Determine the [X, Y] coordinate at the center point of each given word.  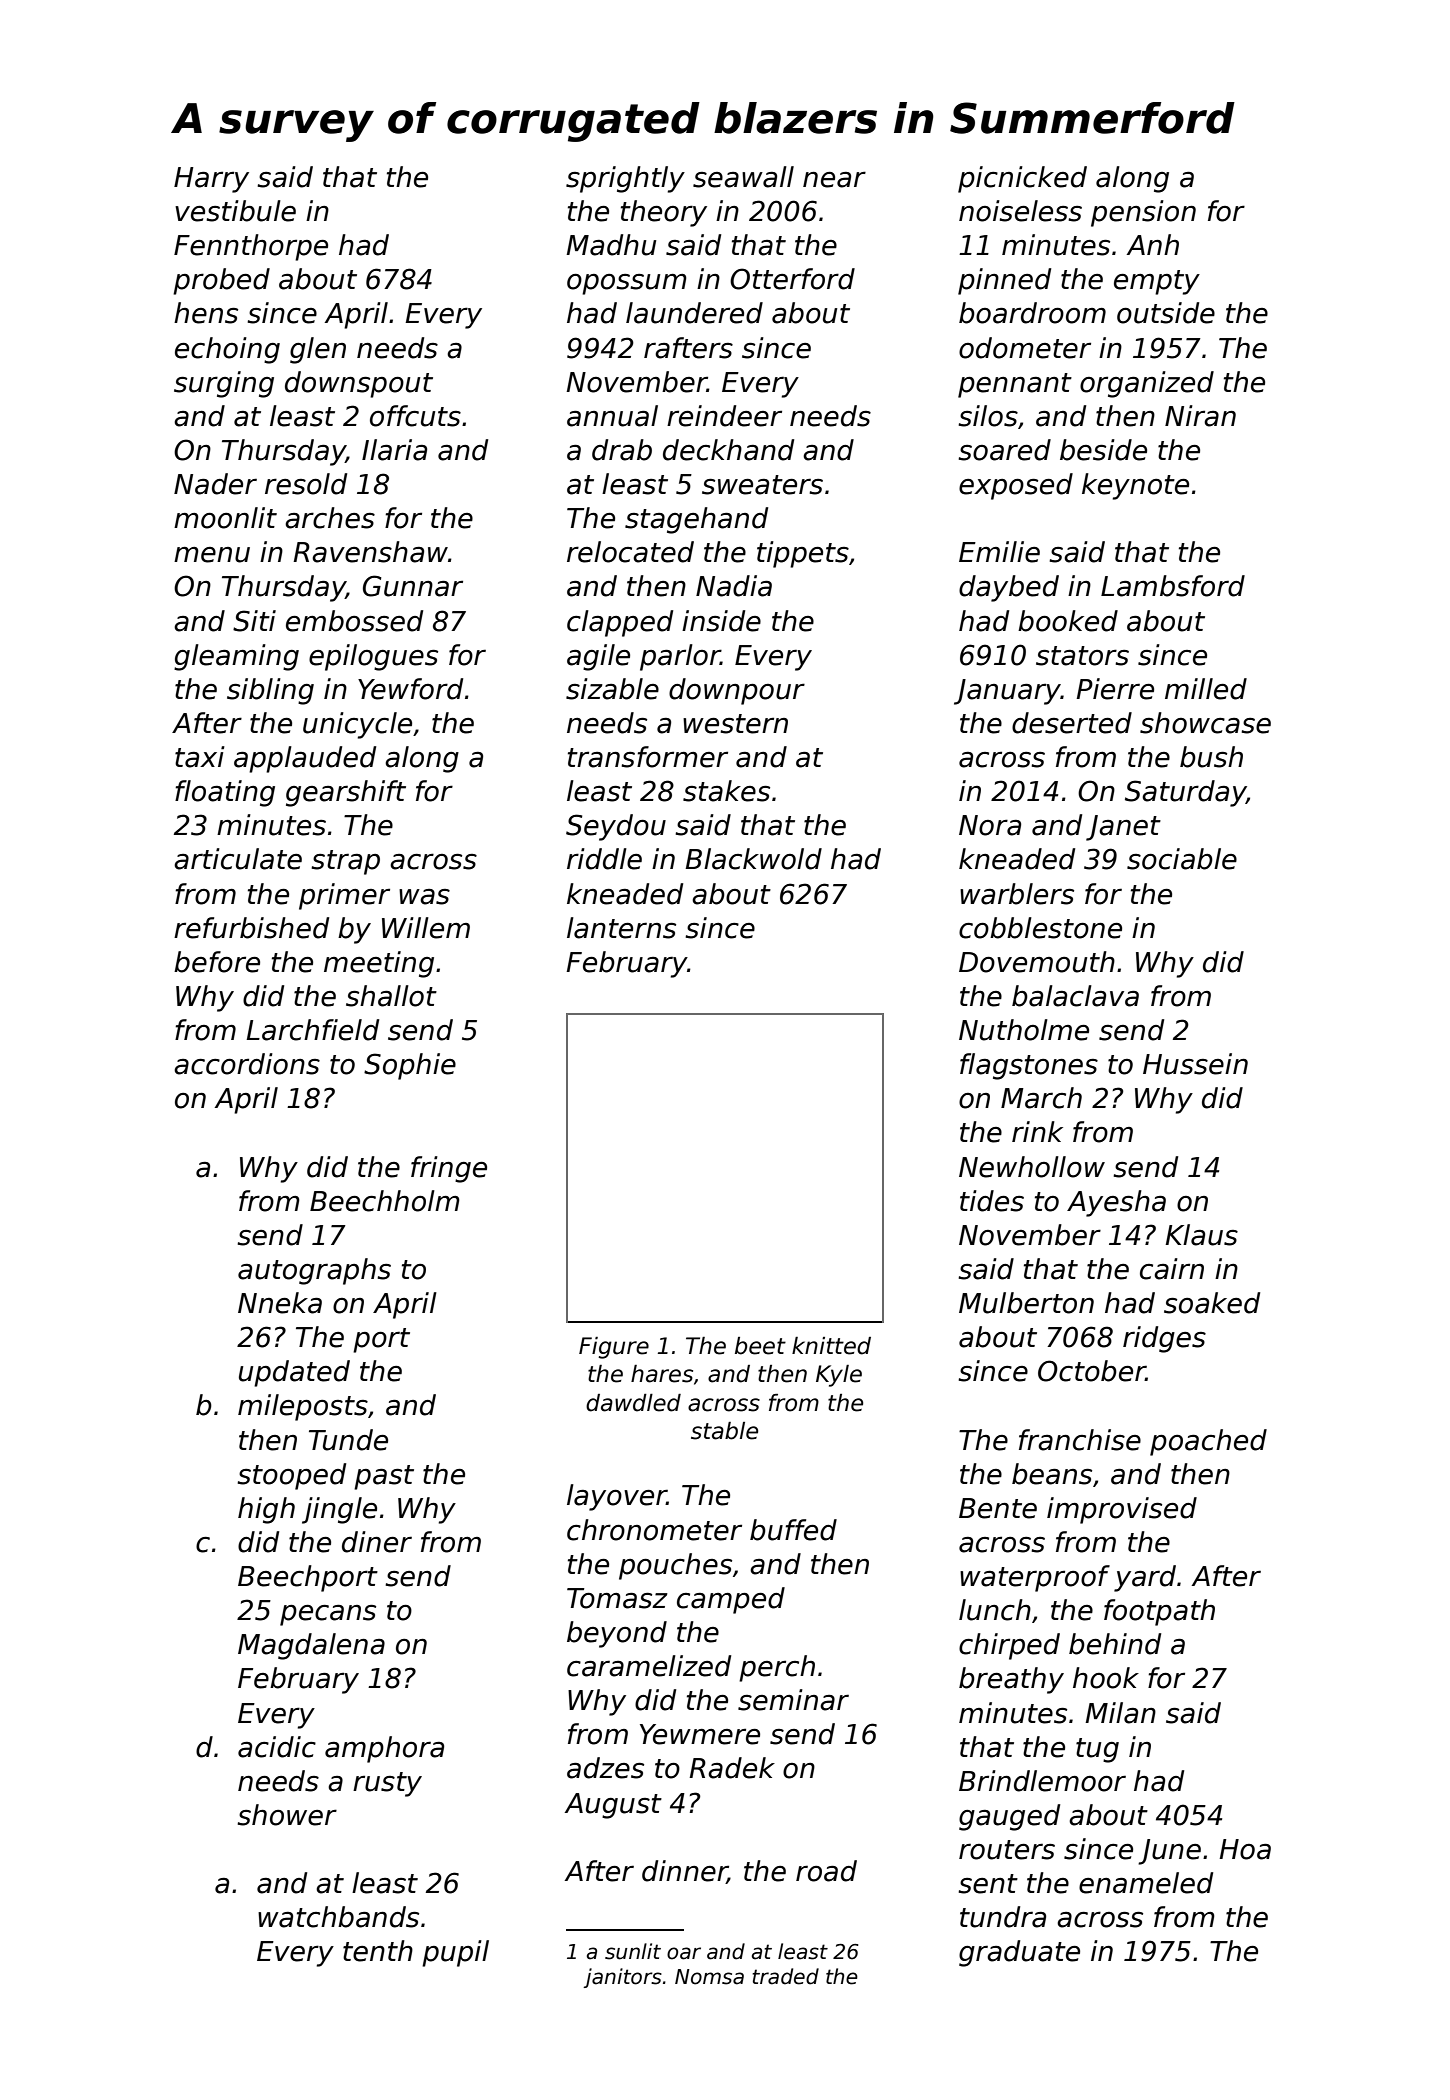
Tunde [348, 1440]
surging [224, 384]
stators [1082, 656]
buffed [793, 1530]
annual [612, 416]
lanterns [621, 928]
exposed [1016, 486]
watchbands [338, 1917]
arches [330, 518]
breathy [1011, 1680]
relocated [630, 552]
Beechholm [385, 1201]
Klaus [1201, 1235]
